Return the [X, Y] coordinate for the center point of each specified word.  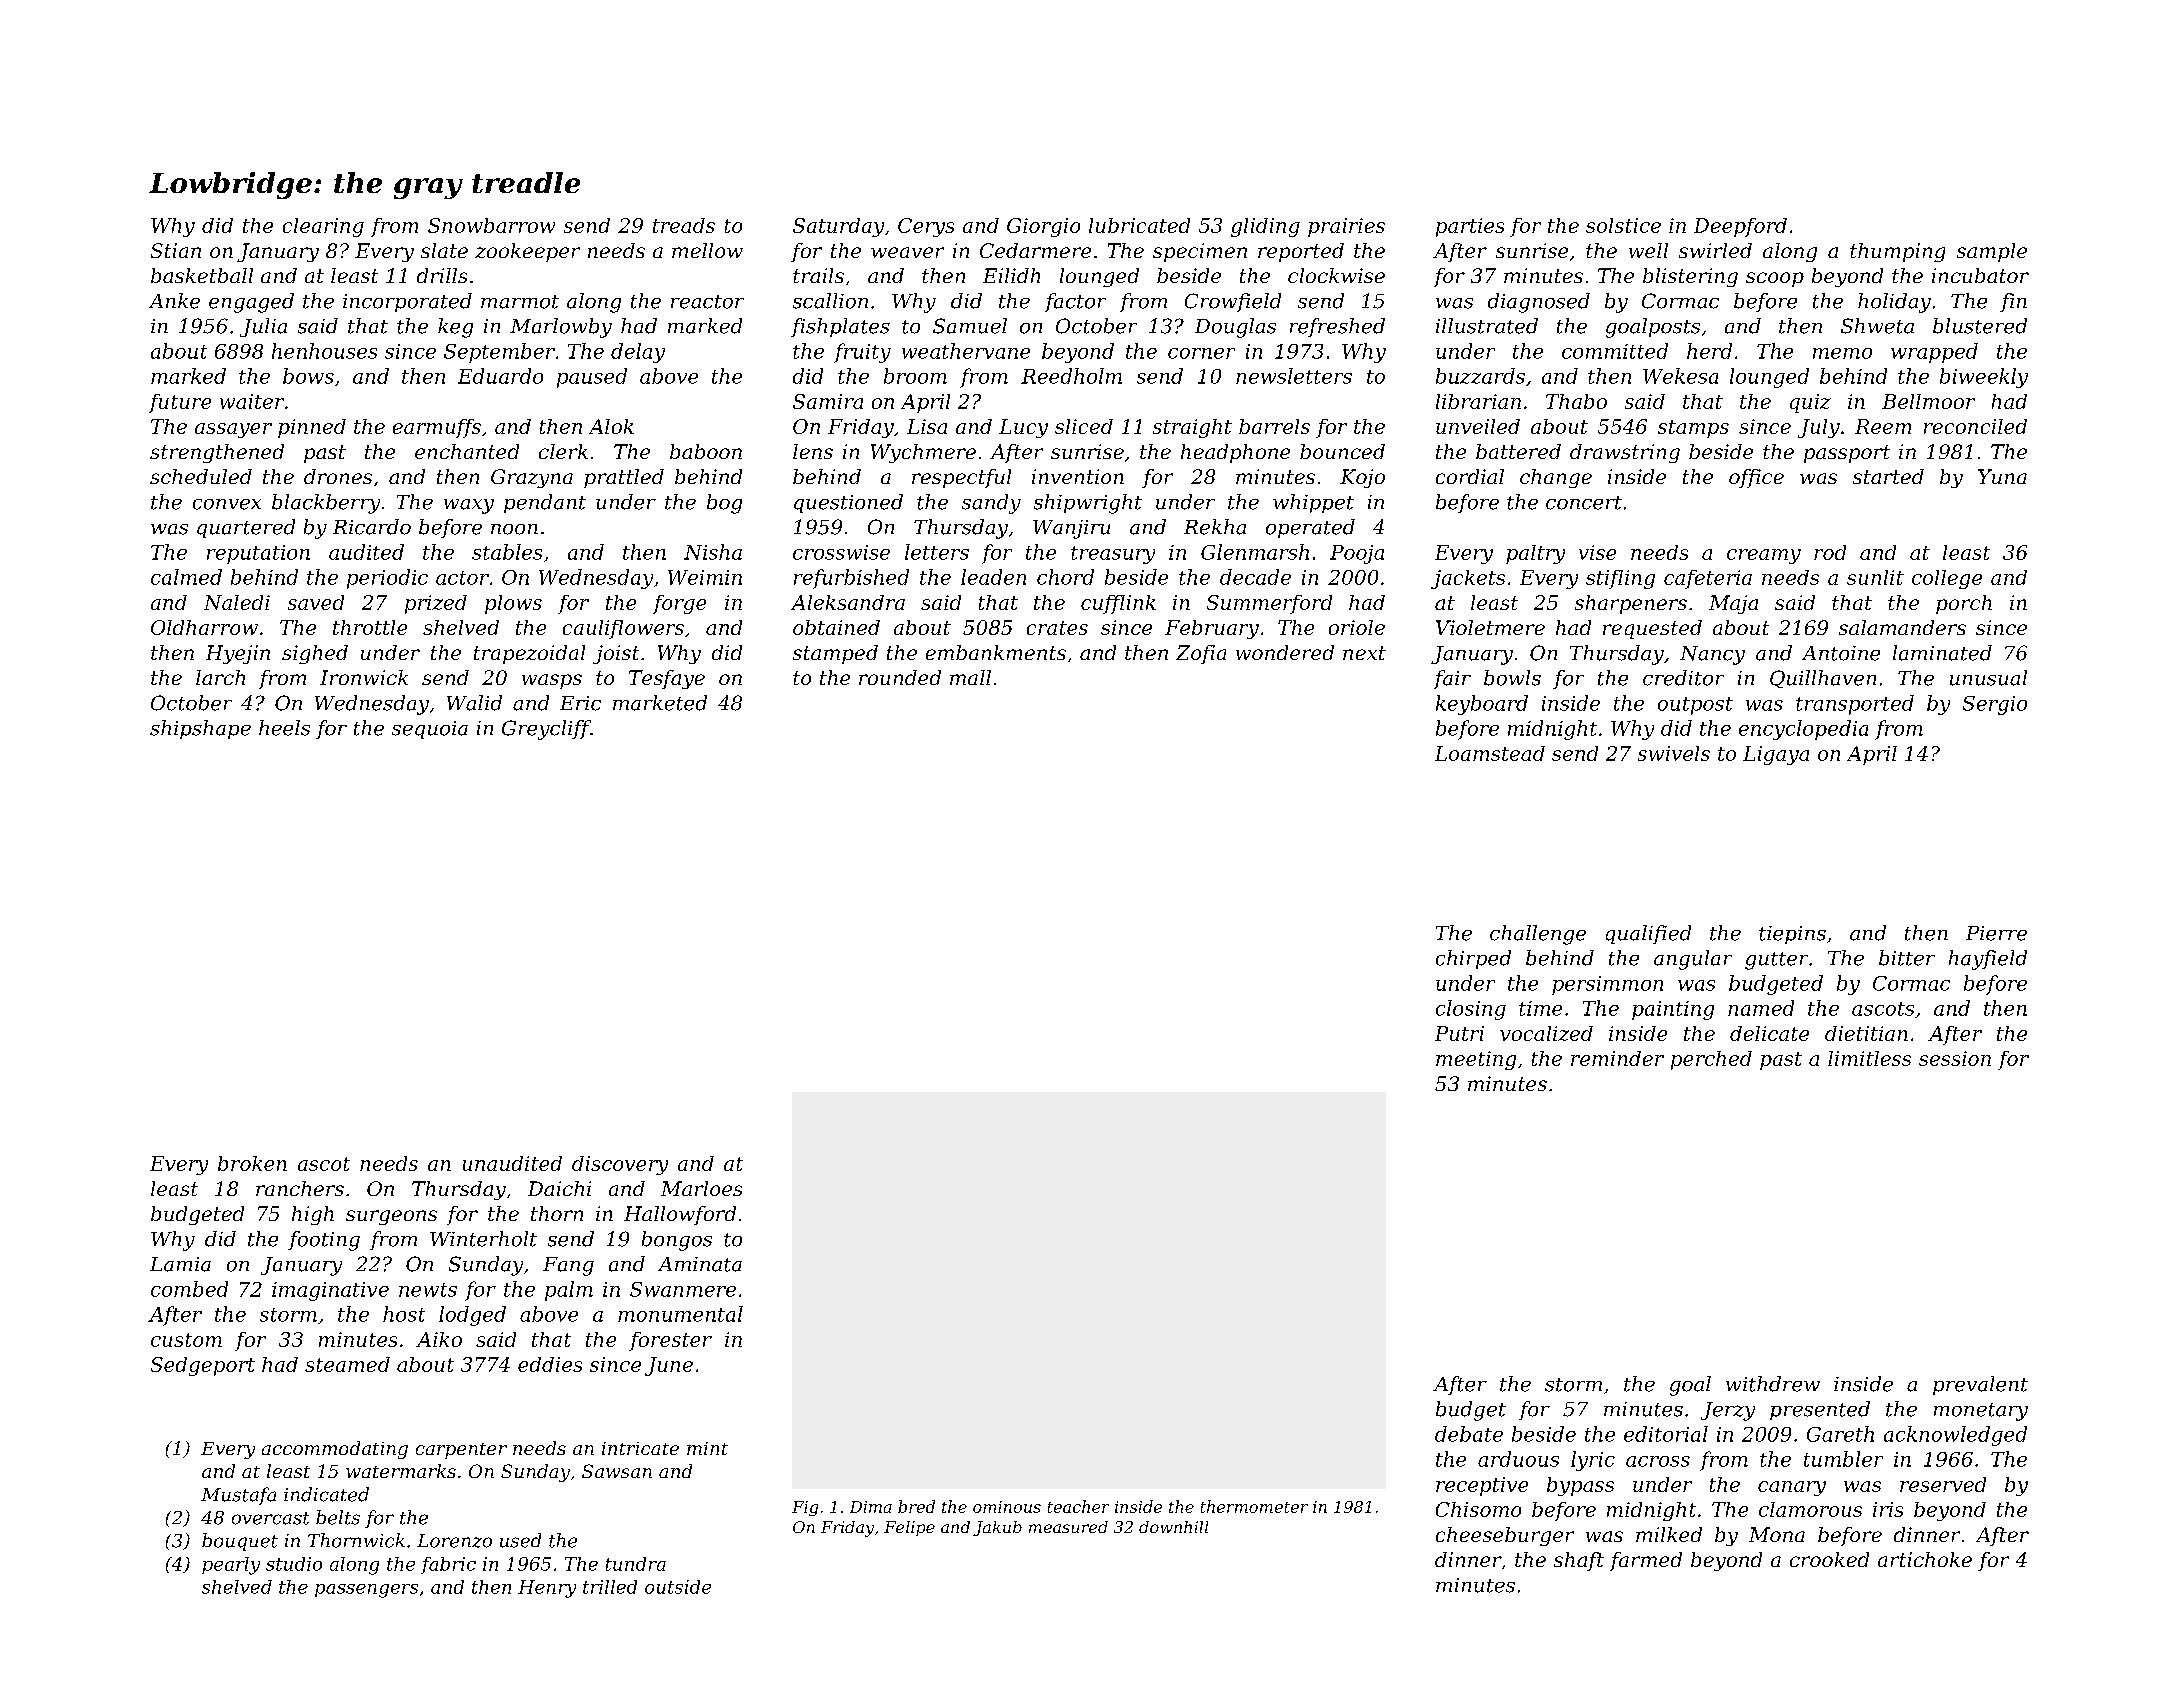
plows [513, 604]
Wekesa [1680, 376]
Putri [1459, 1033]
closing [1471, 1010]
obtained [836, 627]
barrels [1274, 426]
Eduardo [500, 376]
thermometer [1254, 1506]
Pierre [1996, 933]
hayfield [1988, 960]
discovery [620, 1165]
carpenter [461, 1451]
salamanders [1902, 627]
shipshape [200, 729]
